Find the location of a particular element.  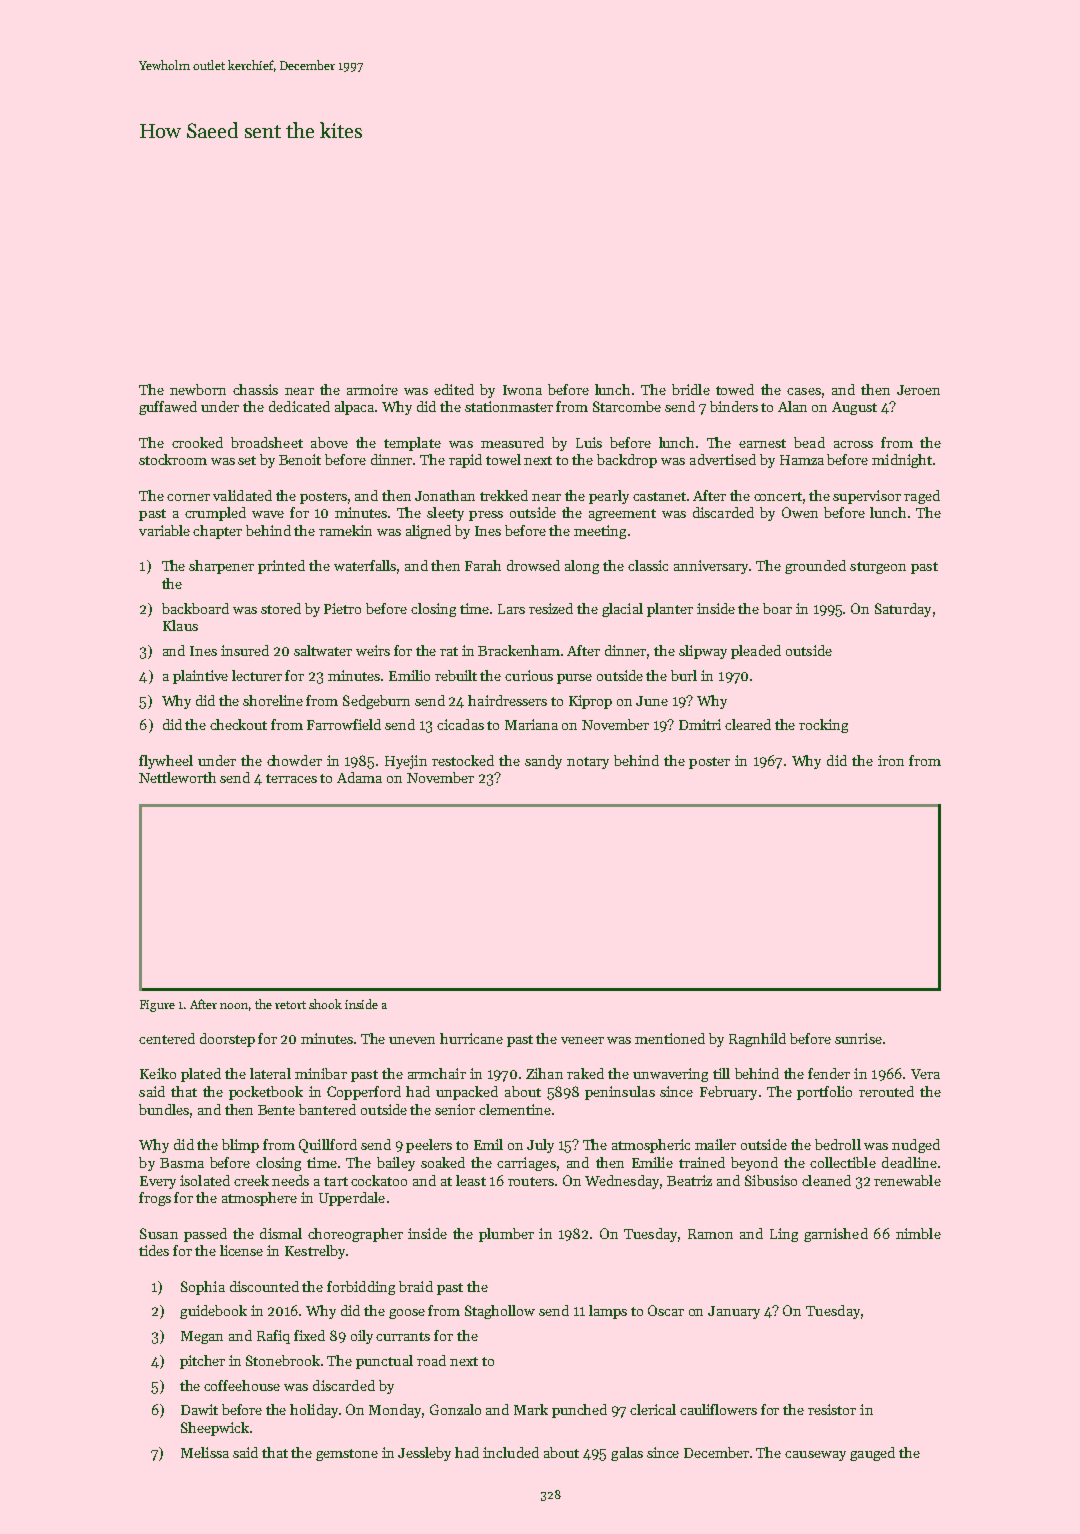

Lars is located at coordinates (511, 609).
